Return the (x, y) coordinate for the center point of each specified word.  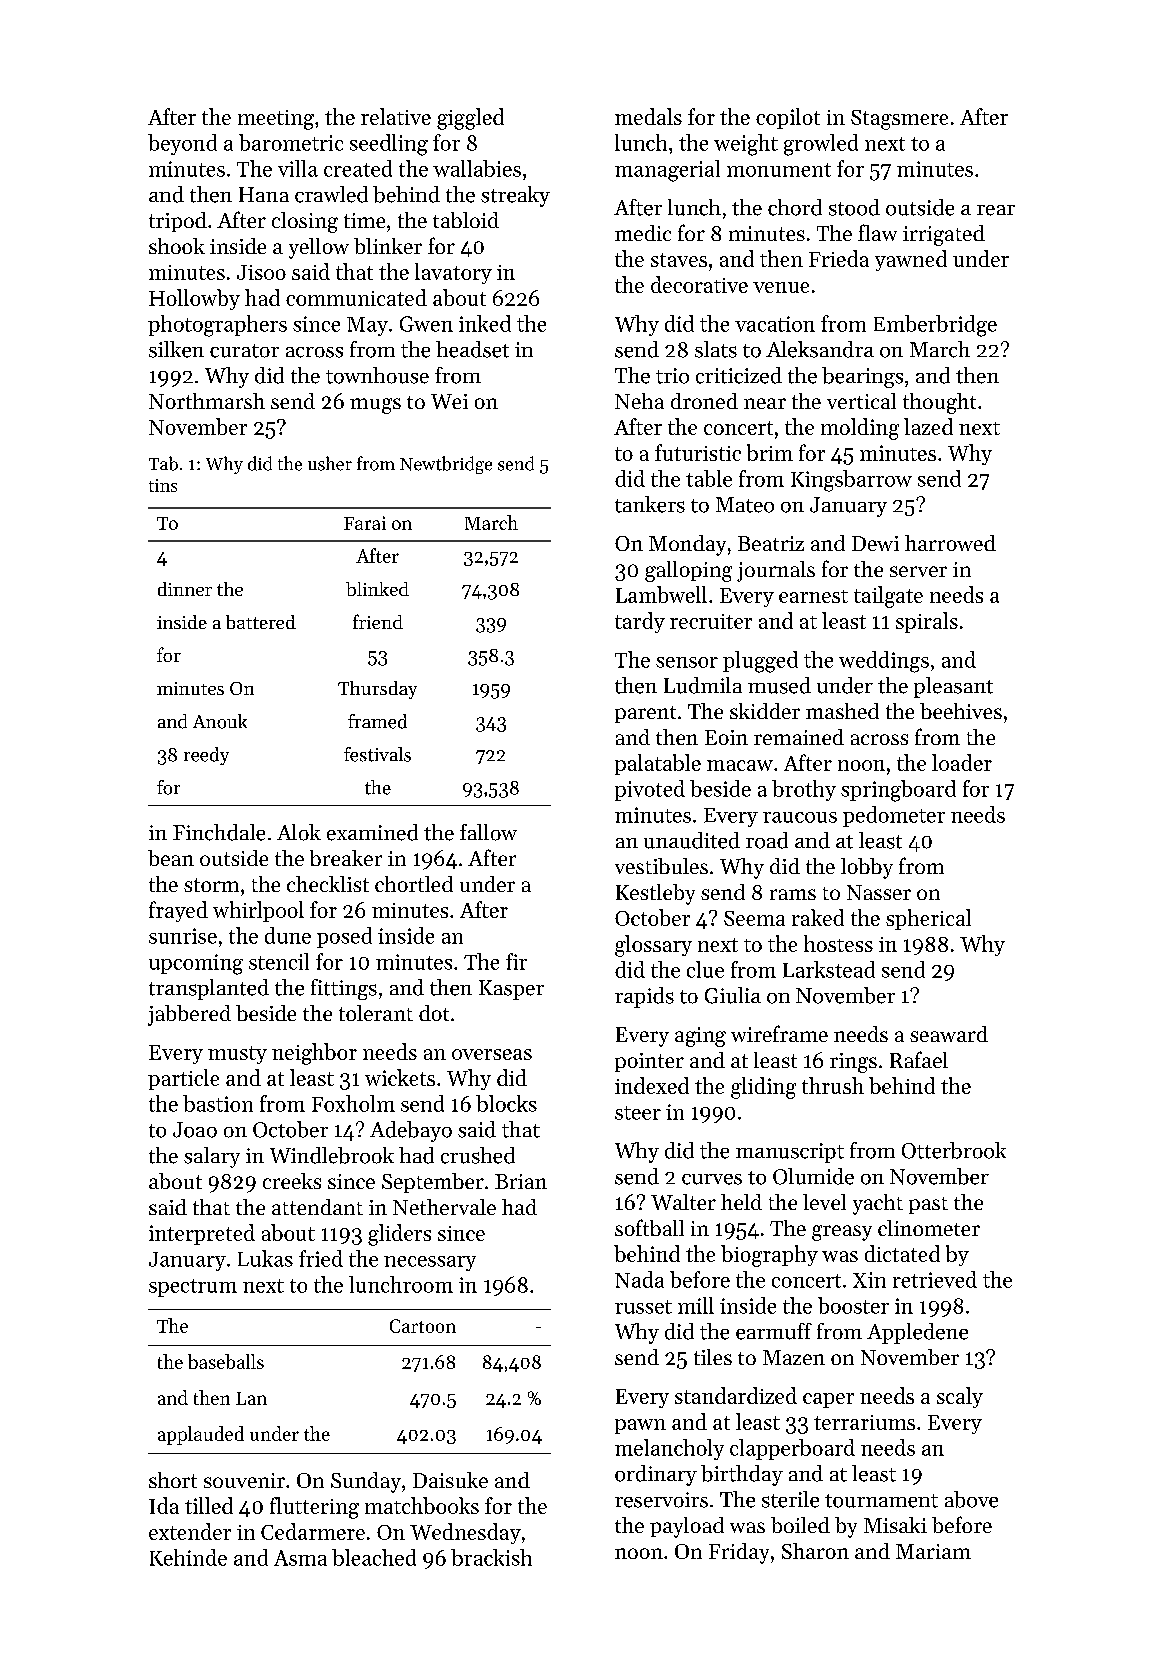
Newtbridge (446, 465)
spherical (928, 919)
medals (648, 116)
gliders (399, 1235)
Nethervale (444, 1207)
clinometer (929, 1228)
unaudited (692, 840)
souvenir (244, 1480)
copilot (788, 118)
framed (377, 721)
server (918, 571)
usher (330, 463)
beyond (182, 144)
